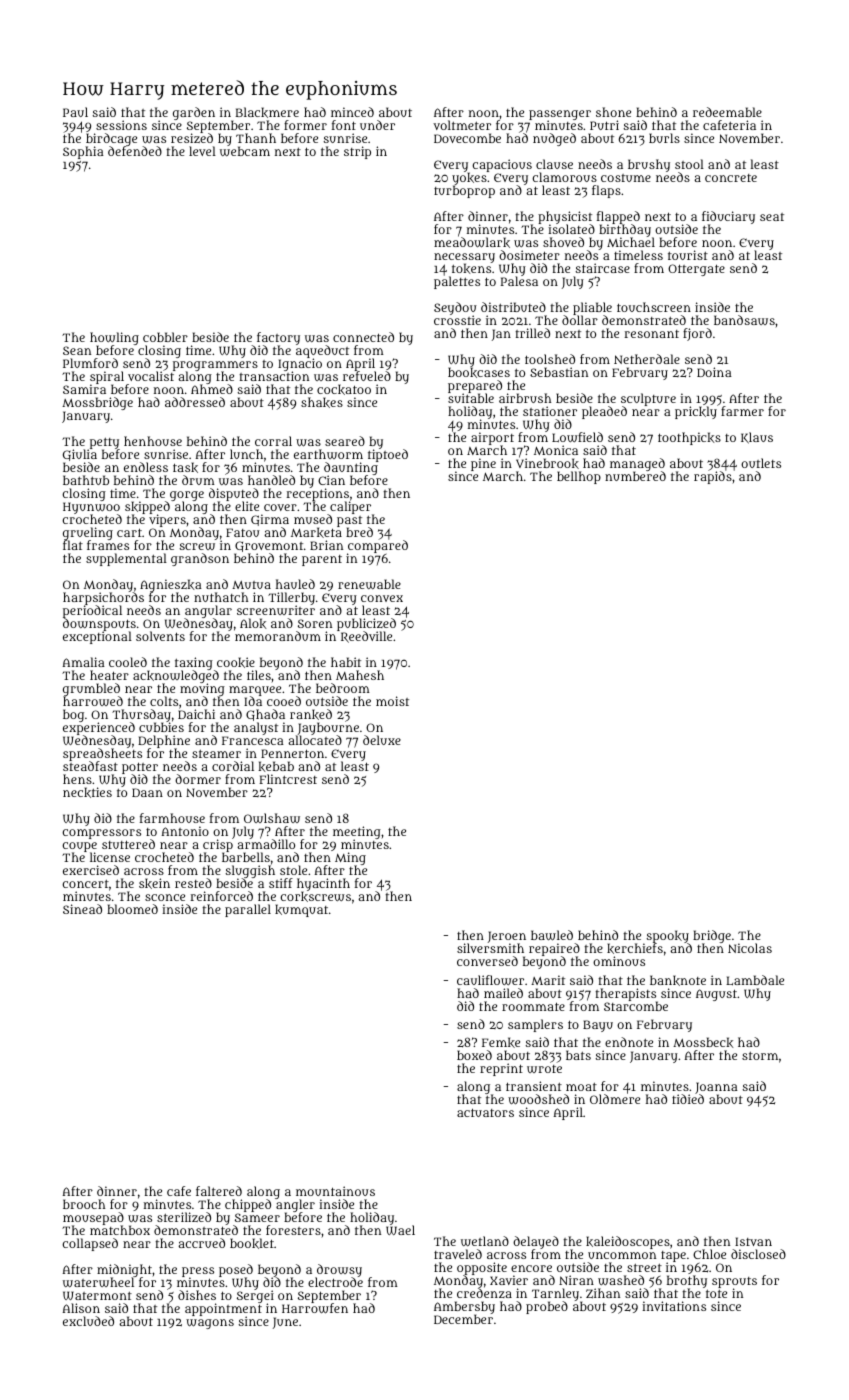 Image resolution: width=849 pixels, height=1400 pixels. What do you see at coordinates (604, 125) in the screenshot?
I see `Putri` at bounding box center [604, 125].
